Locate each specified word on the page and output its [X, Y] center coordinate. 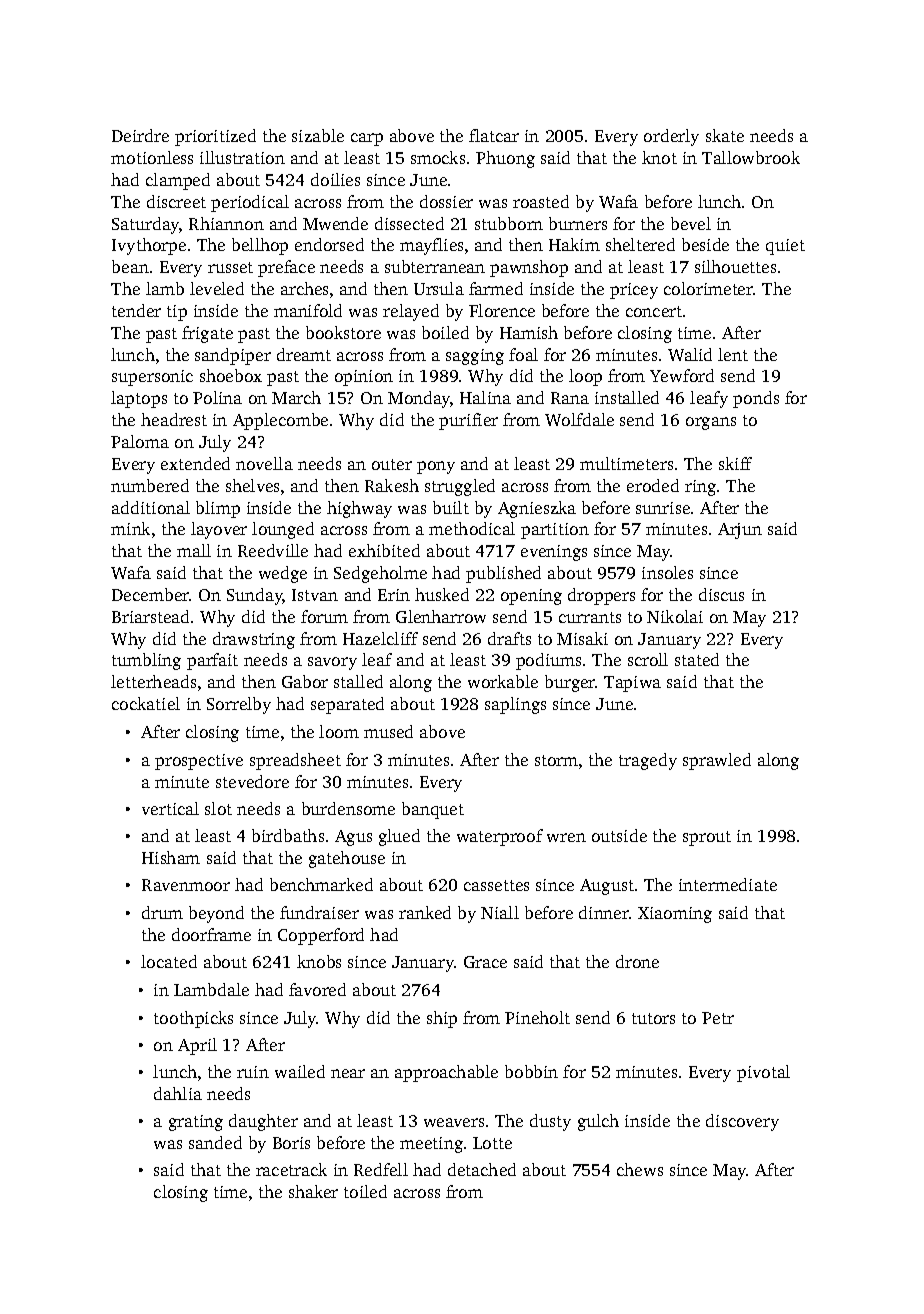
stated [697, 659]
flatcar [494, 135]
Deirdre [140, 135]
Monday [419, 399]
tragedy [648, 761]
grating [196, 1123]
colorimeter [708, 288]
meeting [431, 1145]
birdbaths [288, 835]
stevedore [252, 781]
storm [556, 760]
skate [725, 135]
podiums [548, 661]
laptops [139, 399]
